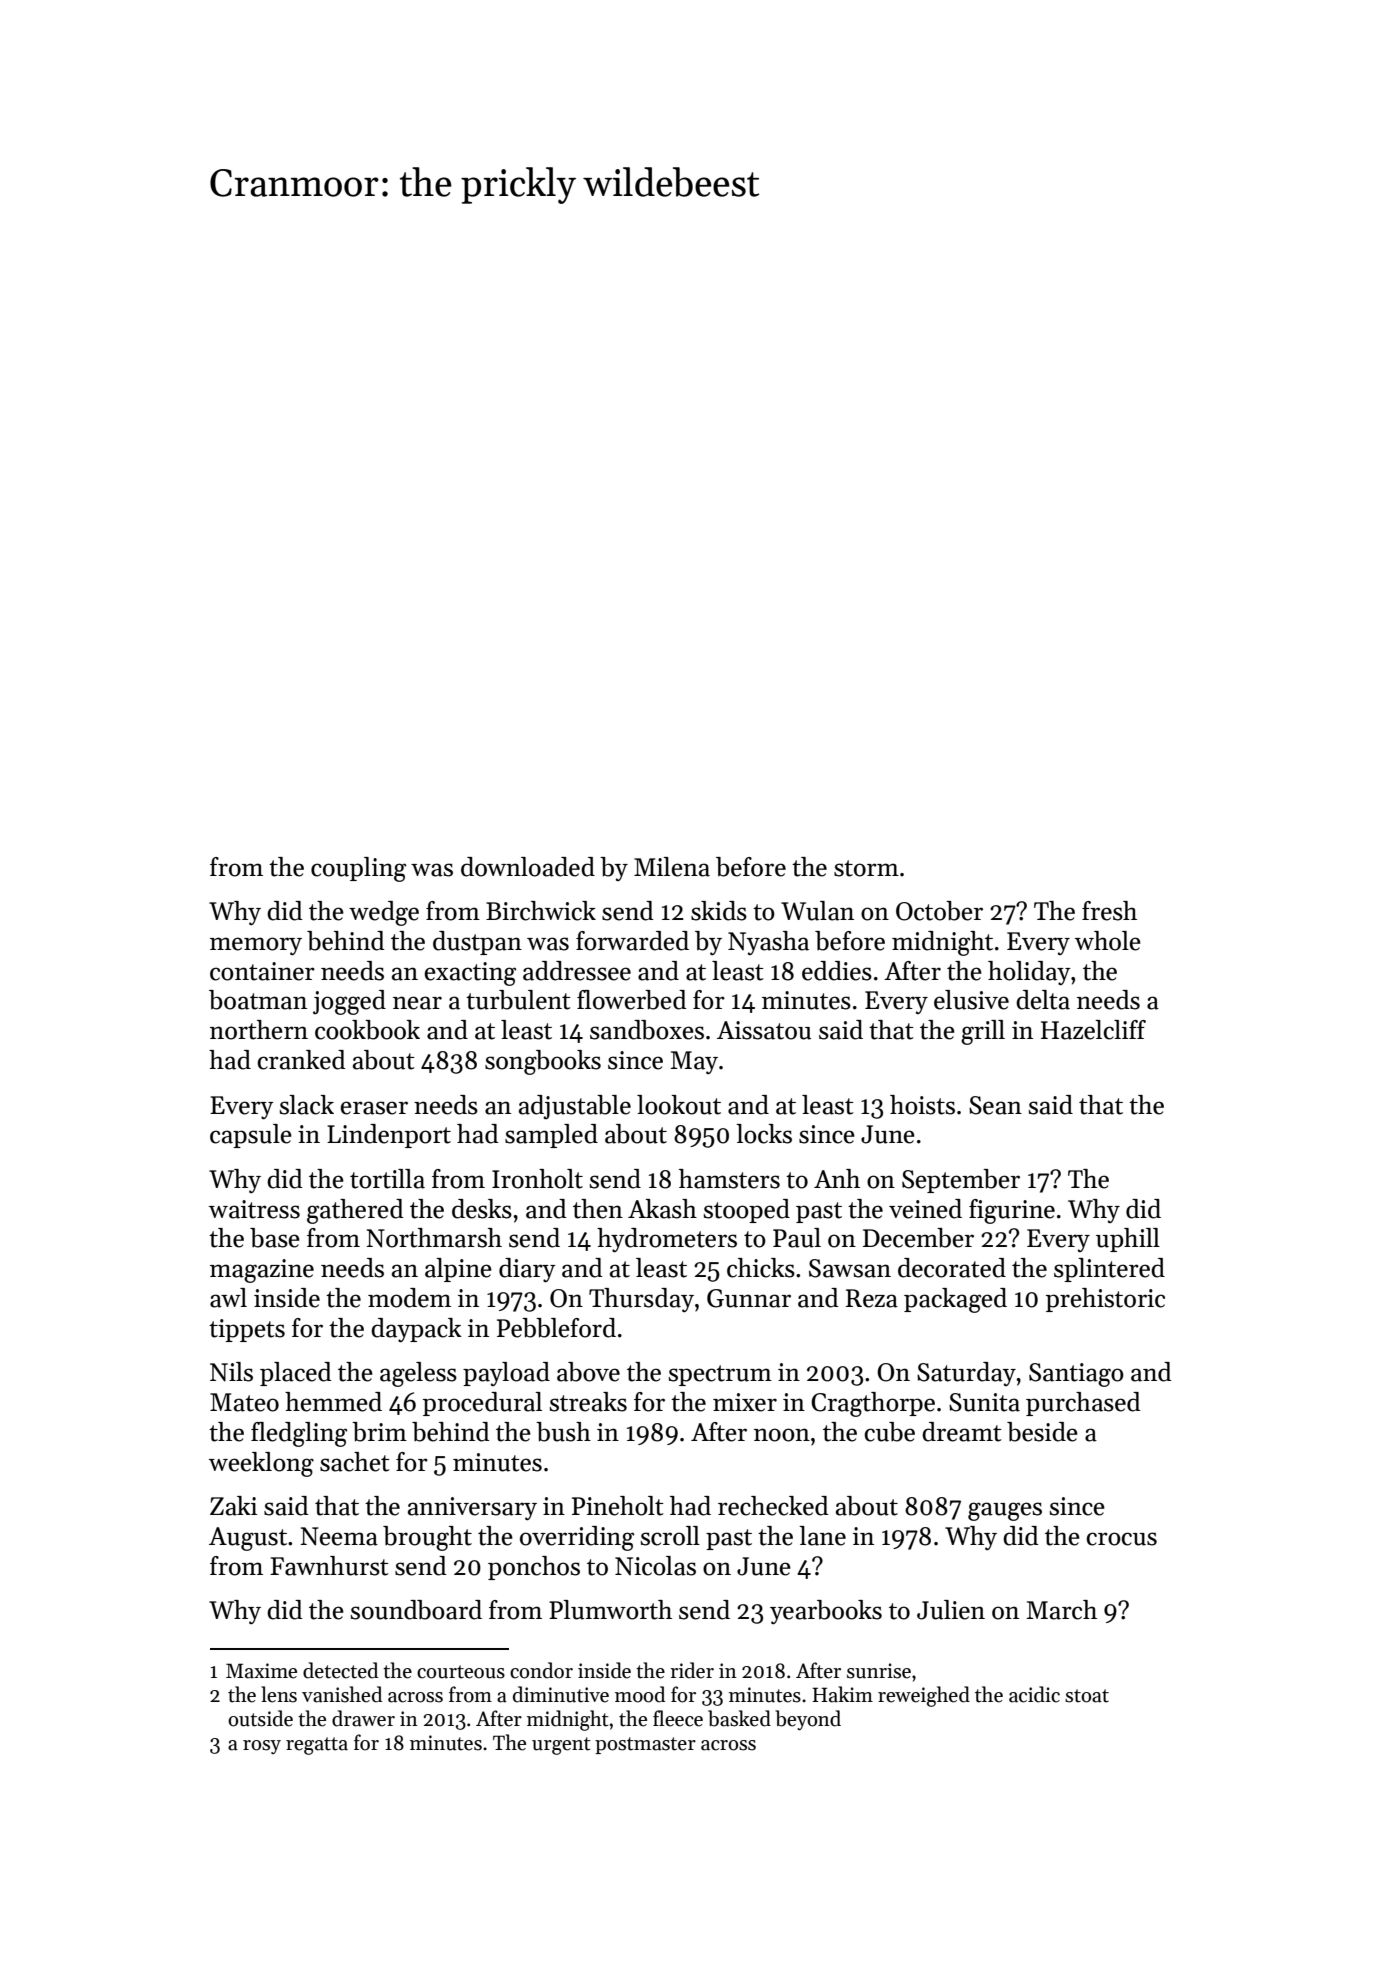  Describe the element at coordinates (866, 868) in the screenshot. I see `storm` at that location.
